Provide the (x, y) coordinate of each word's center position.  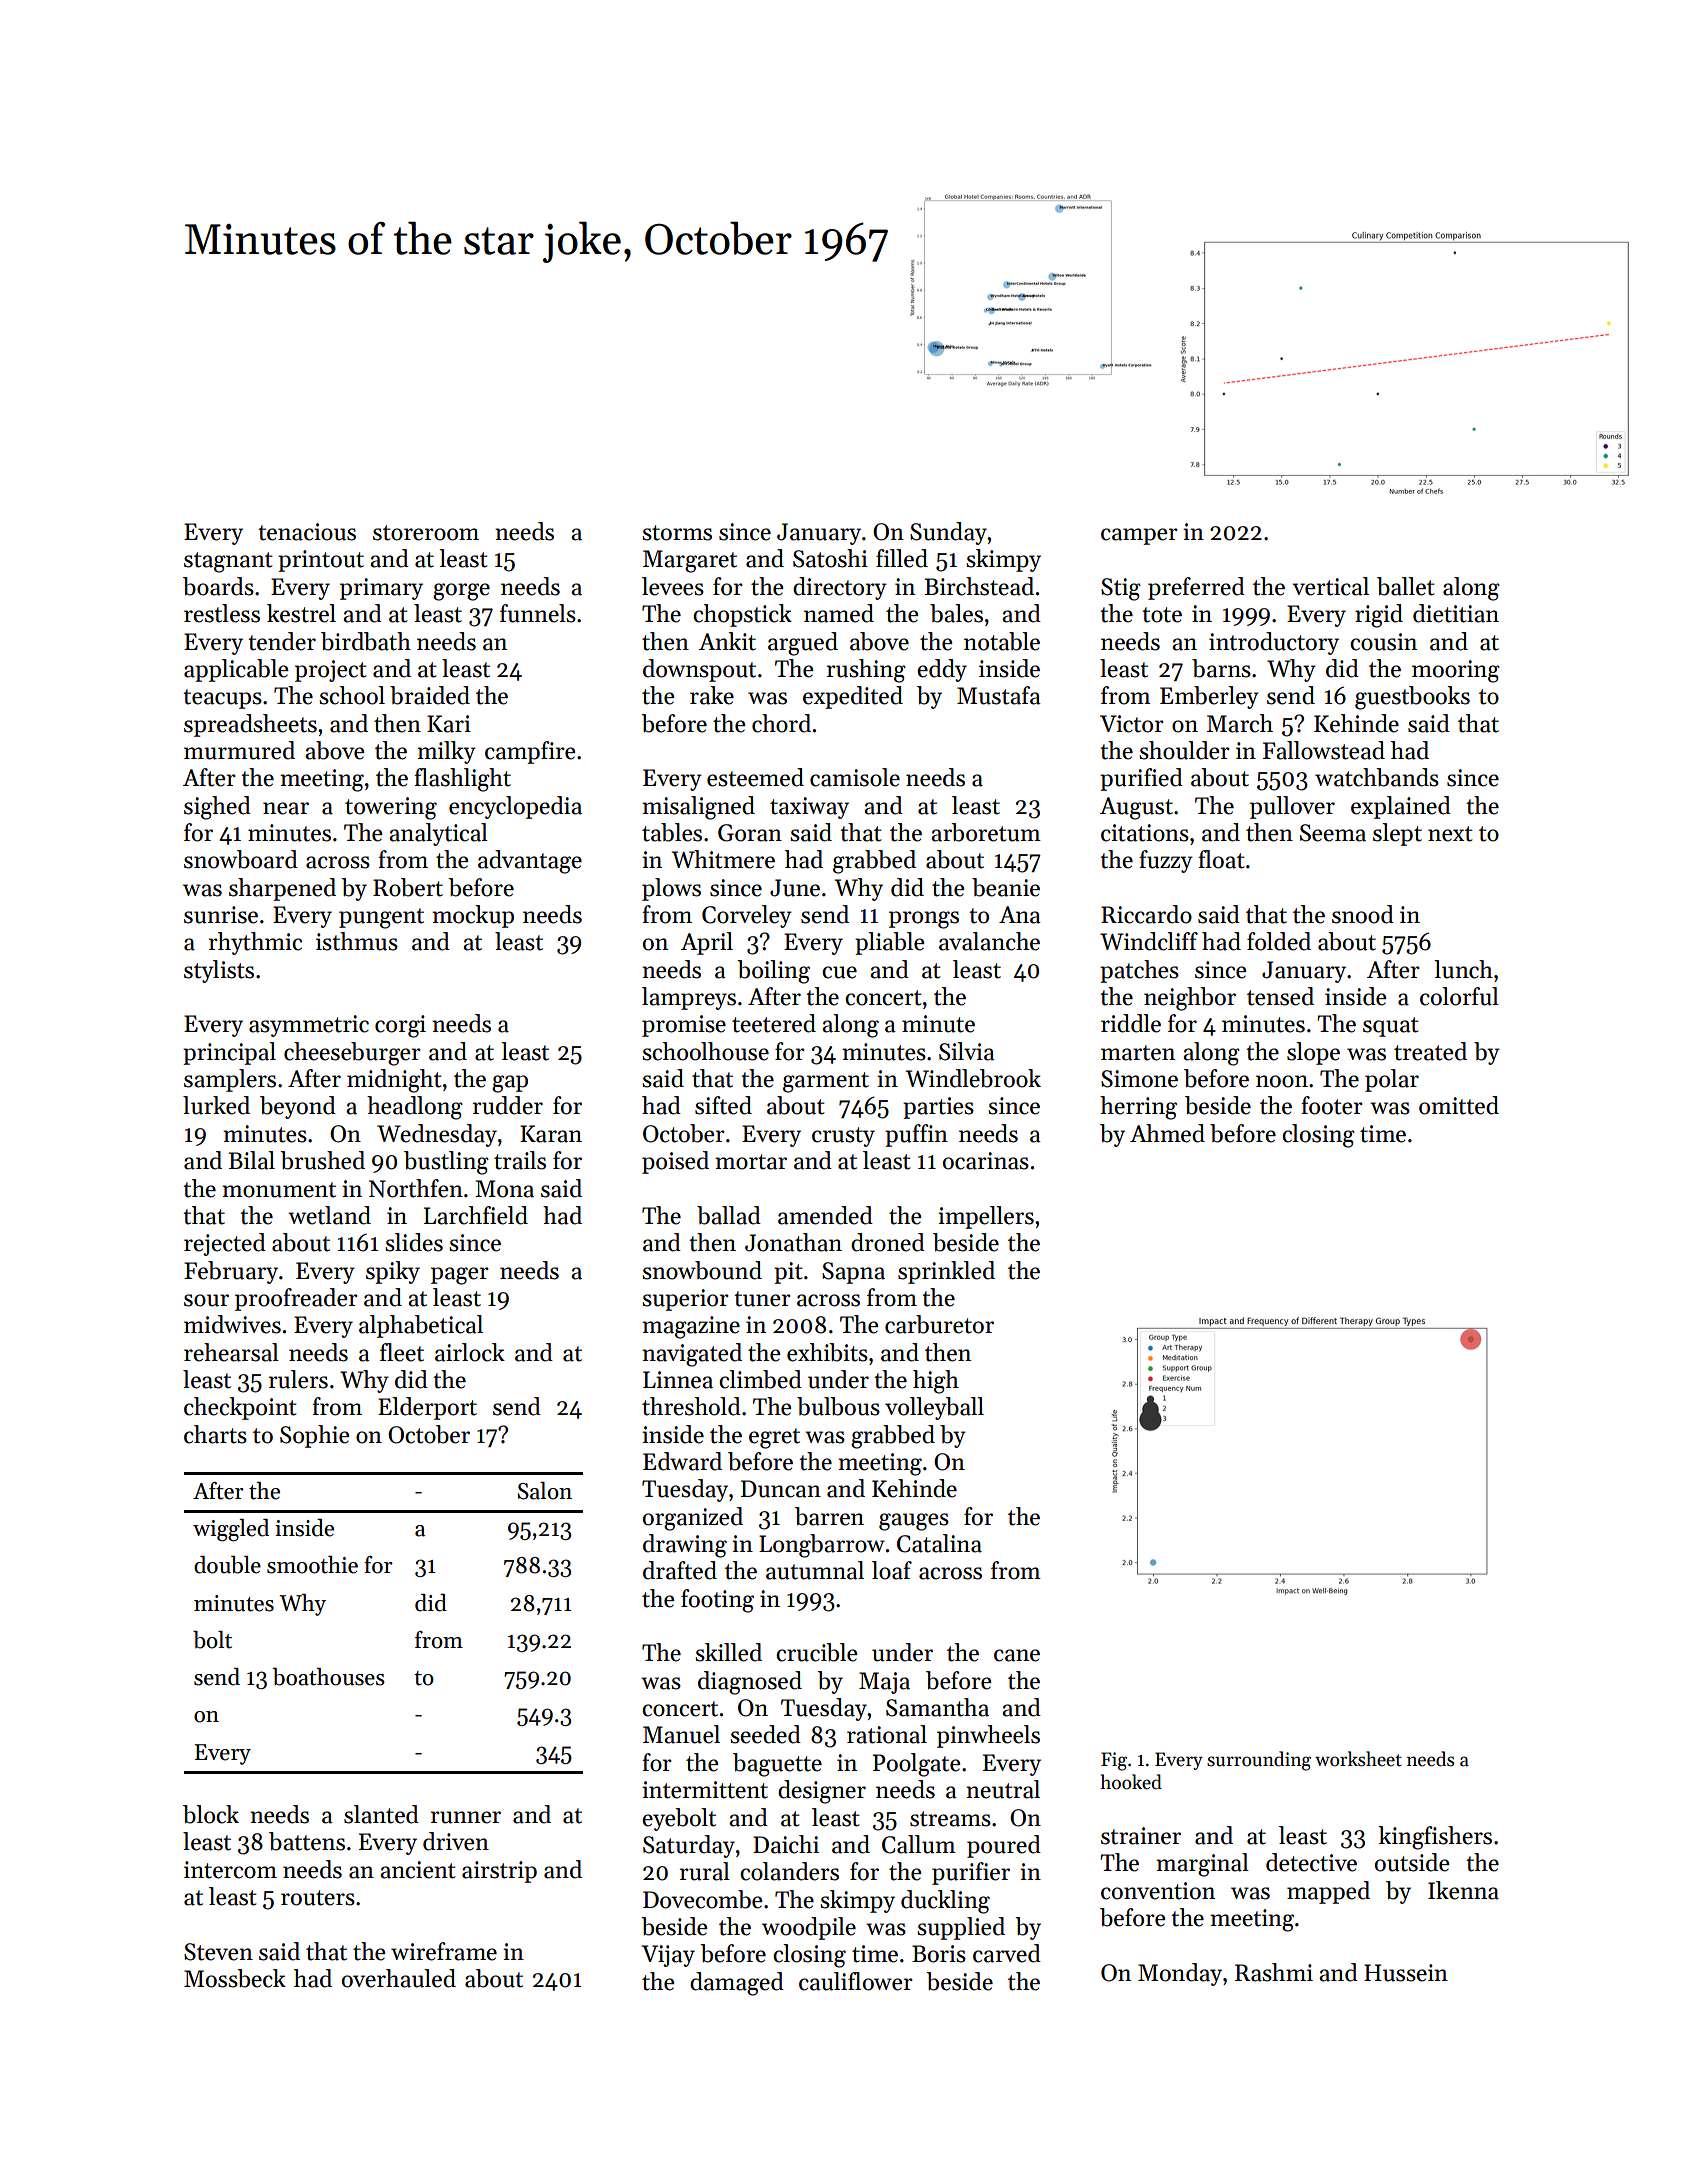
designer (822, 1792)
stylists (219, 971)
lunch (1463, 969)
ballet (1406, 586)
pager (460, 1276)
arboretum (986, 832)
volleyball (934, 1408)
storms (677, 533)
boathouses (329, 1677)
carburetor (939, 1324)
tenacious (307, 532)
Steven (218, 1952)
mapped (1328, 1892)
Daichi (786, 1844)
